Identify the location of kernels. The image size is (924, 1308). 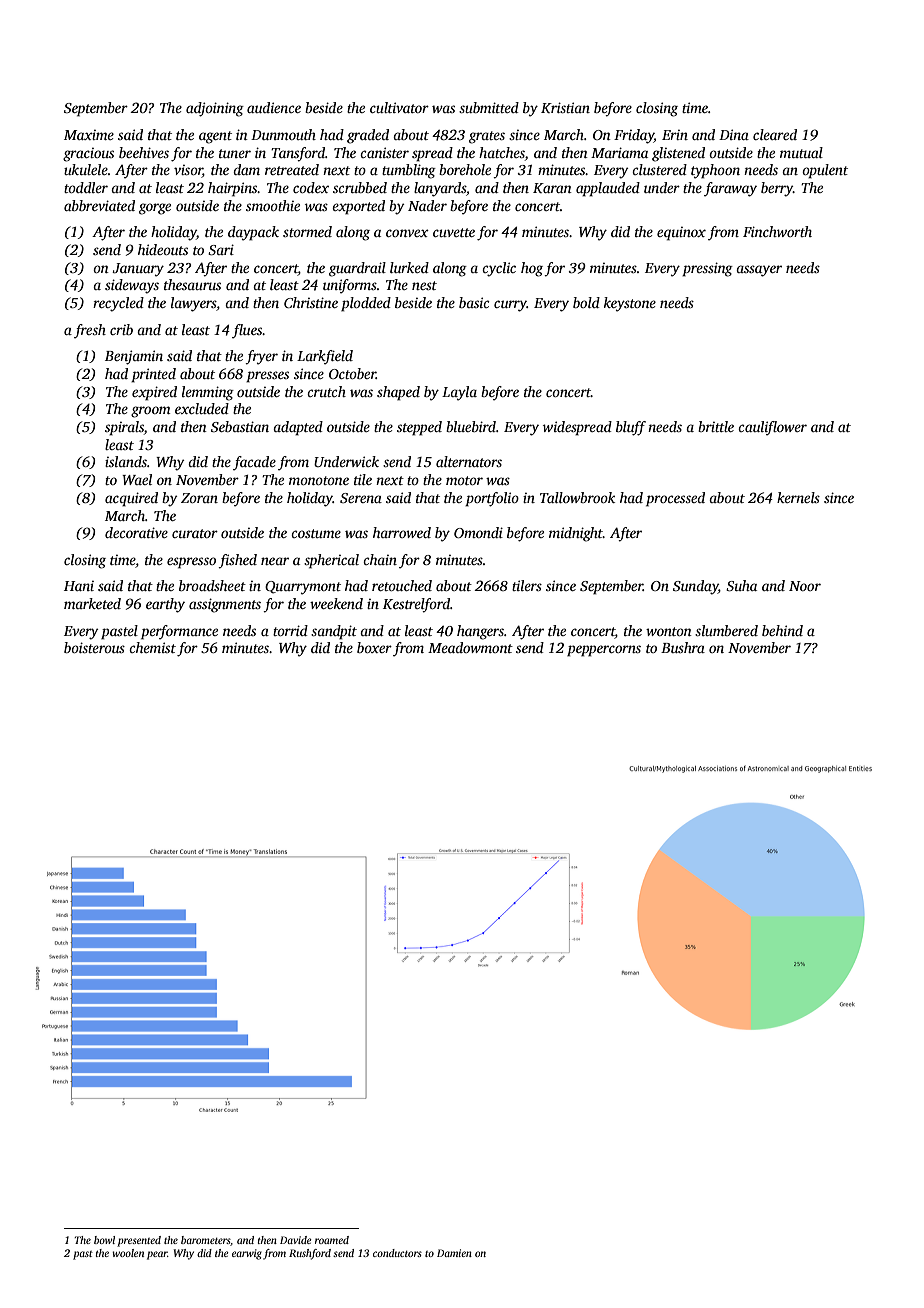
(798, 497).
